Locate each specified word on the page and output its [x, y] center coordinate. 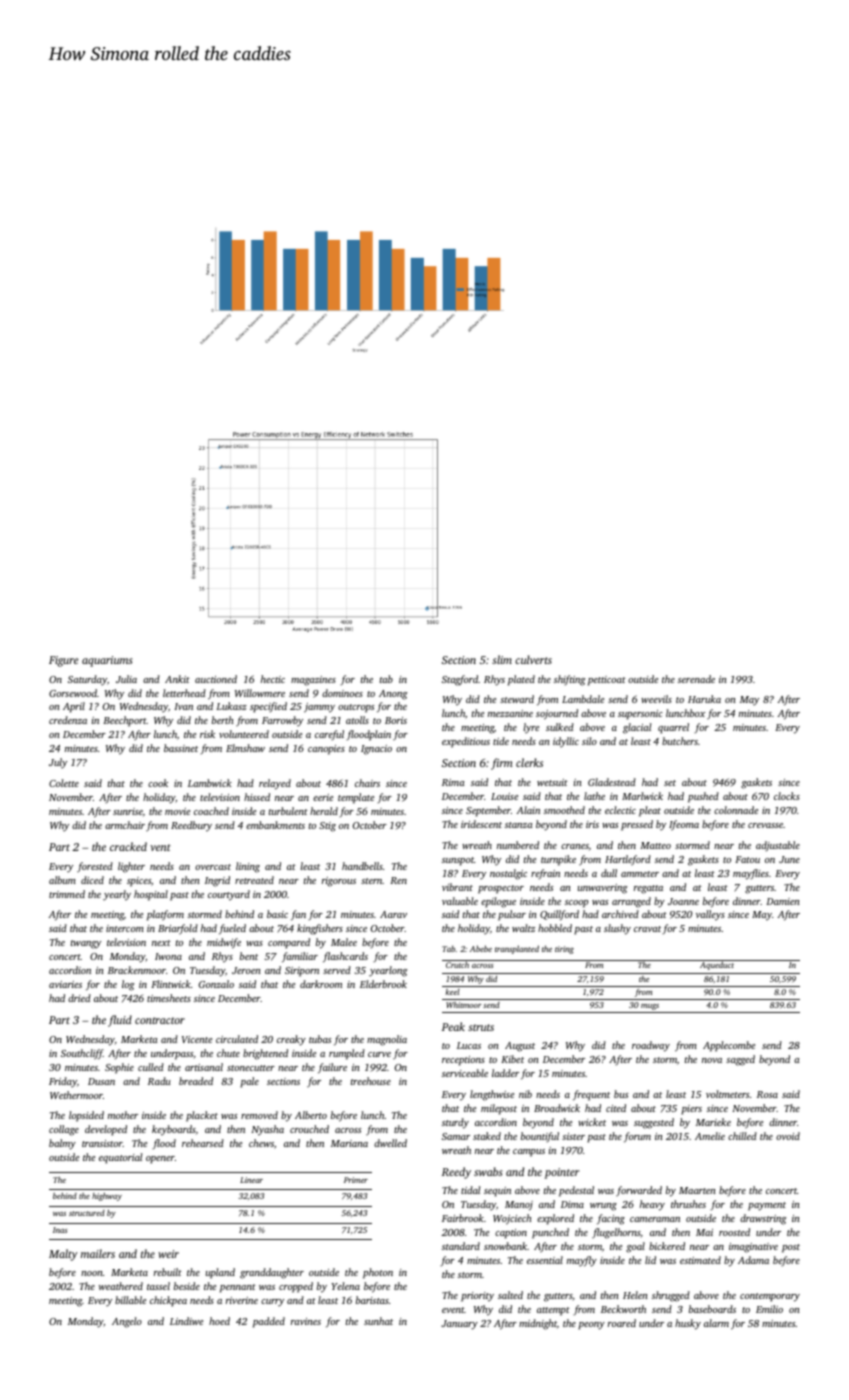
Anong [393, 695]
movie [177, 811]
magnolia [387, 1040]
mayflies [751, 874]
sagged [740, 1060]
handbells [362, 866]
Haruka [704, 699]
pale [249, 1082]
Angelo [127, 1322]
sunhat [378, 1321]
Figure [64, 661]
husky [688, 1324]
